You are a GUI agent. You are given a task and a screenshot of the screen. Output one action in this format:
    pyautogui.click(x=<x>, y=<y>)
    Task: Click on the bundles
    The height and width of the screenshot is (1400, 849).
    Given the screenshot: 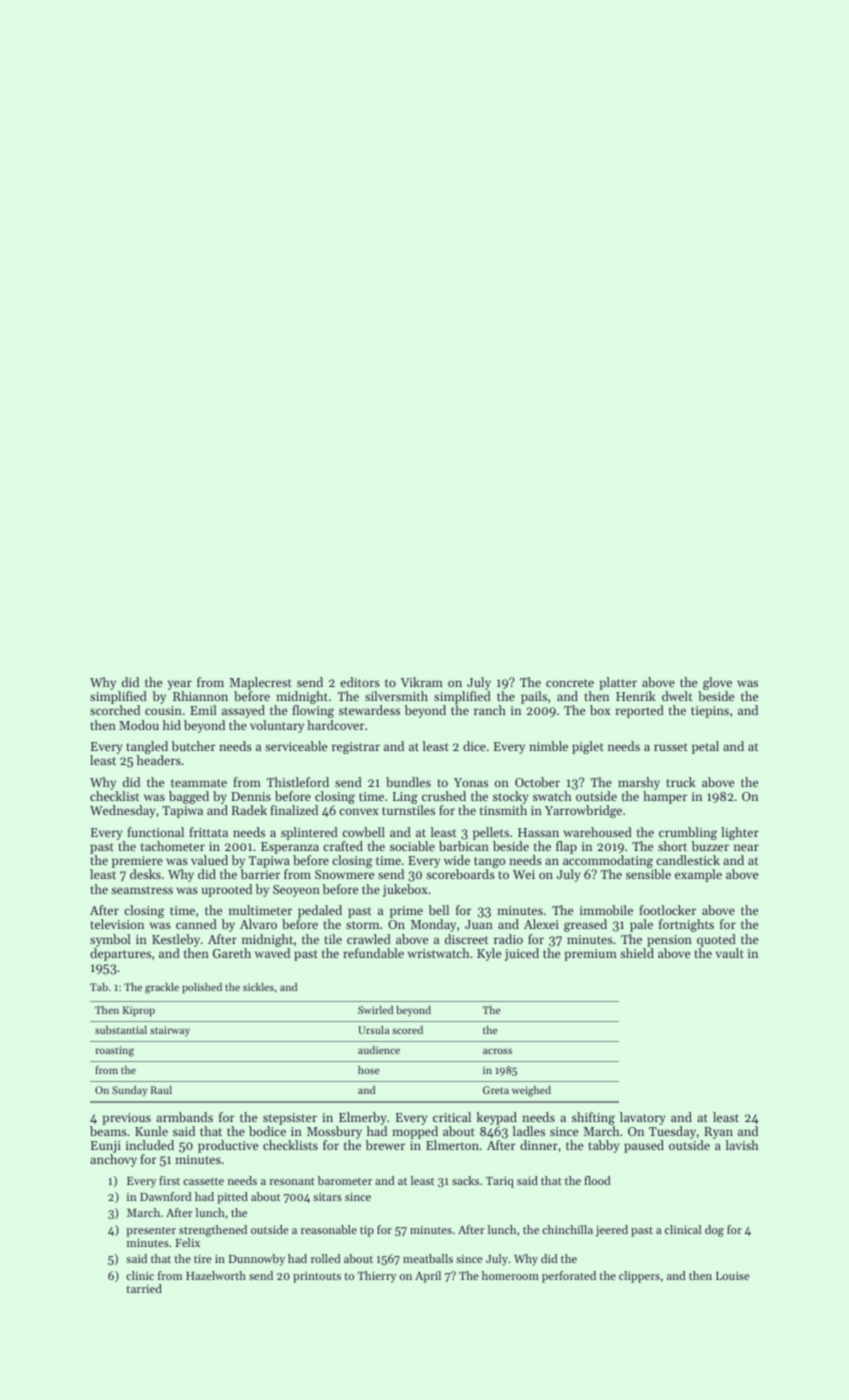 What is the action you would take?
    pyautogui.click(x=408, y=782)
